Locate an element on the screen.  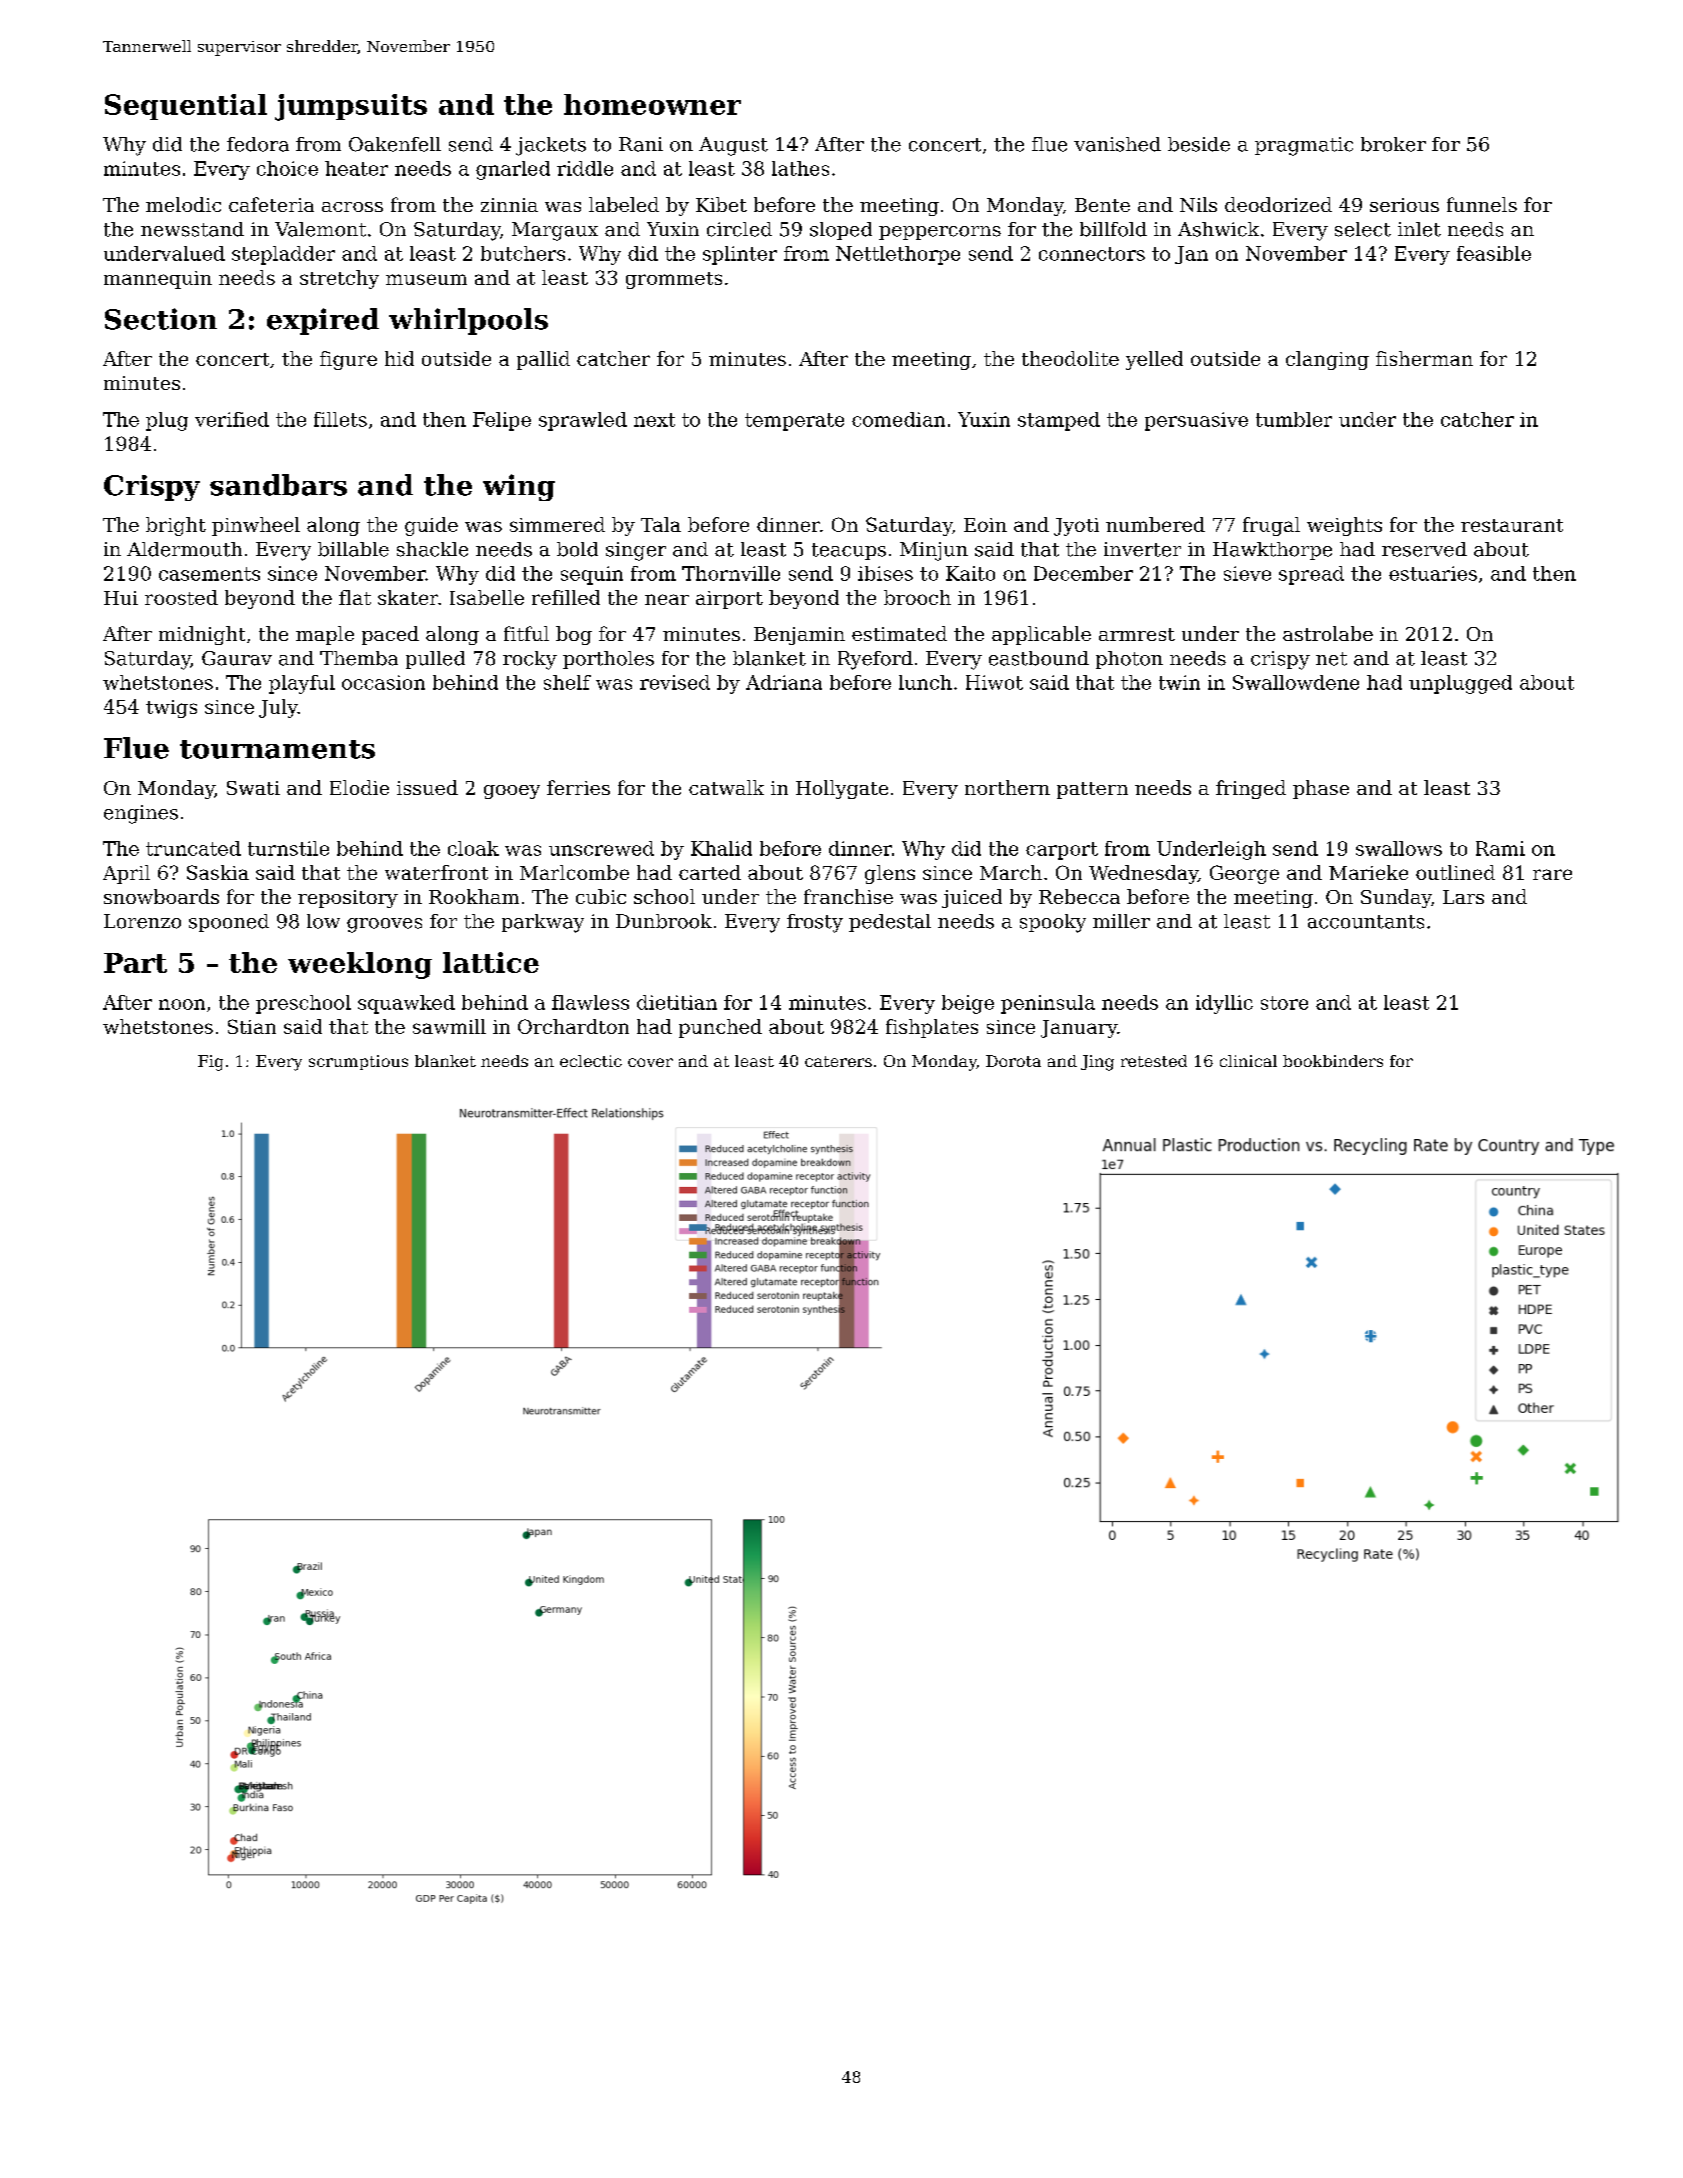
carport is located at coordinates (1062, 851).
